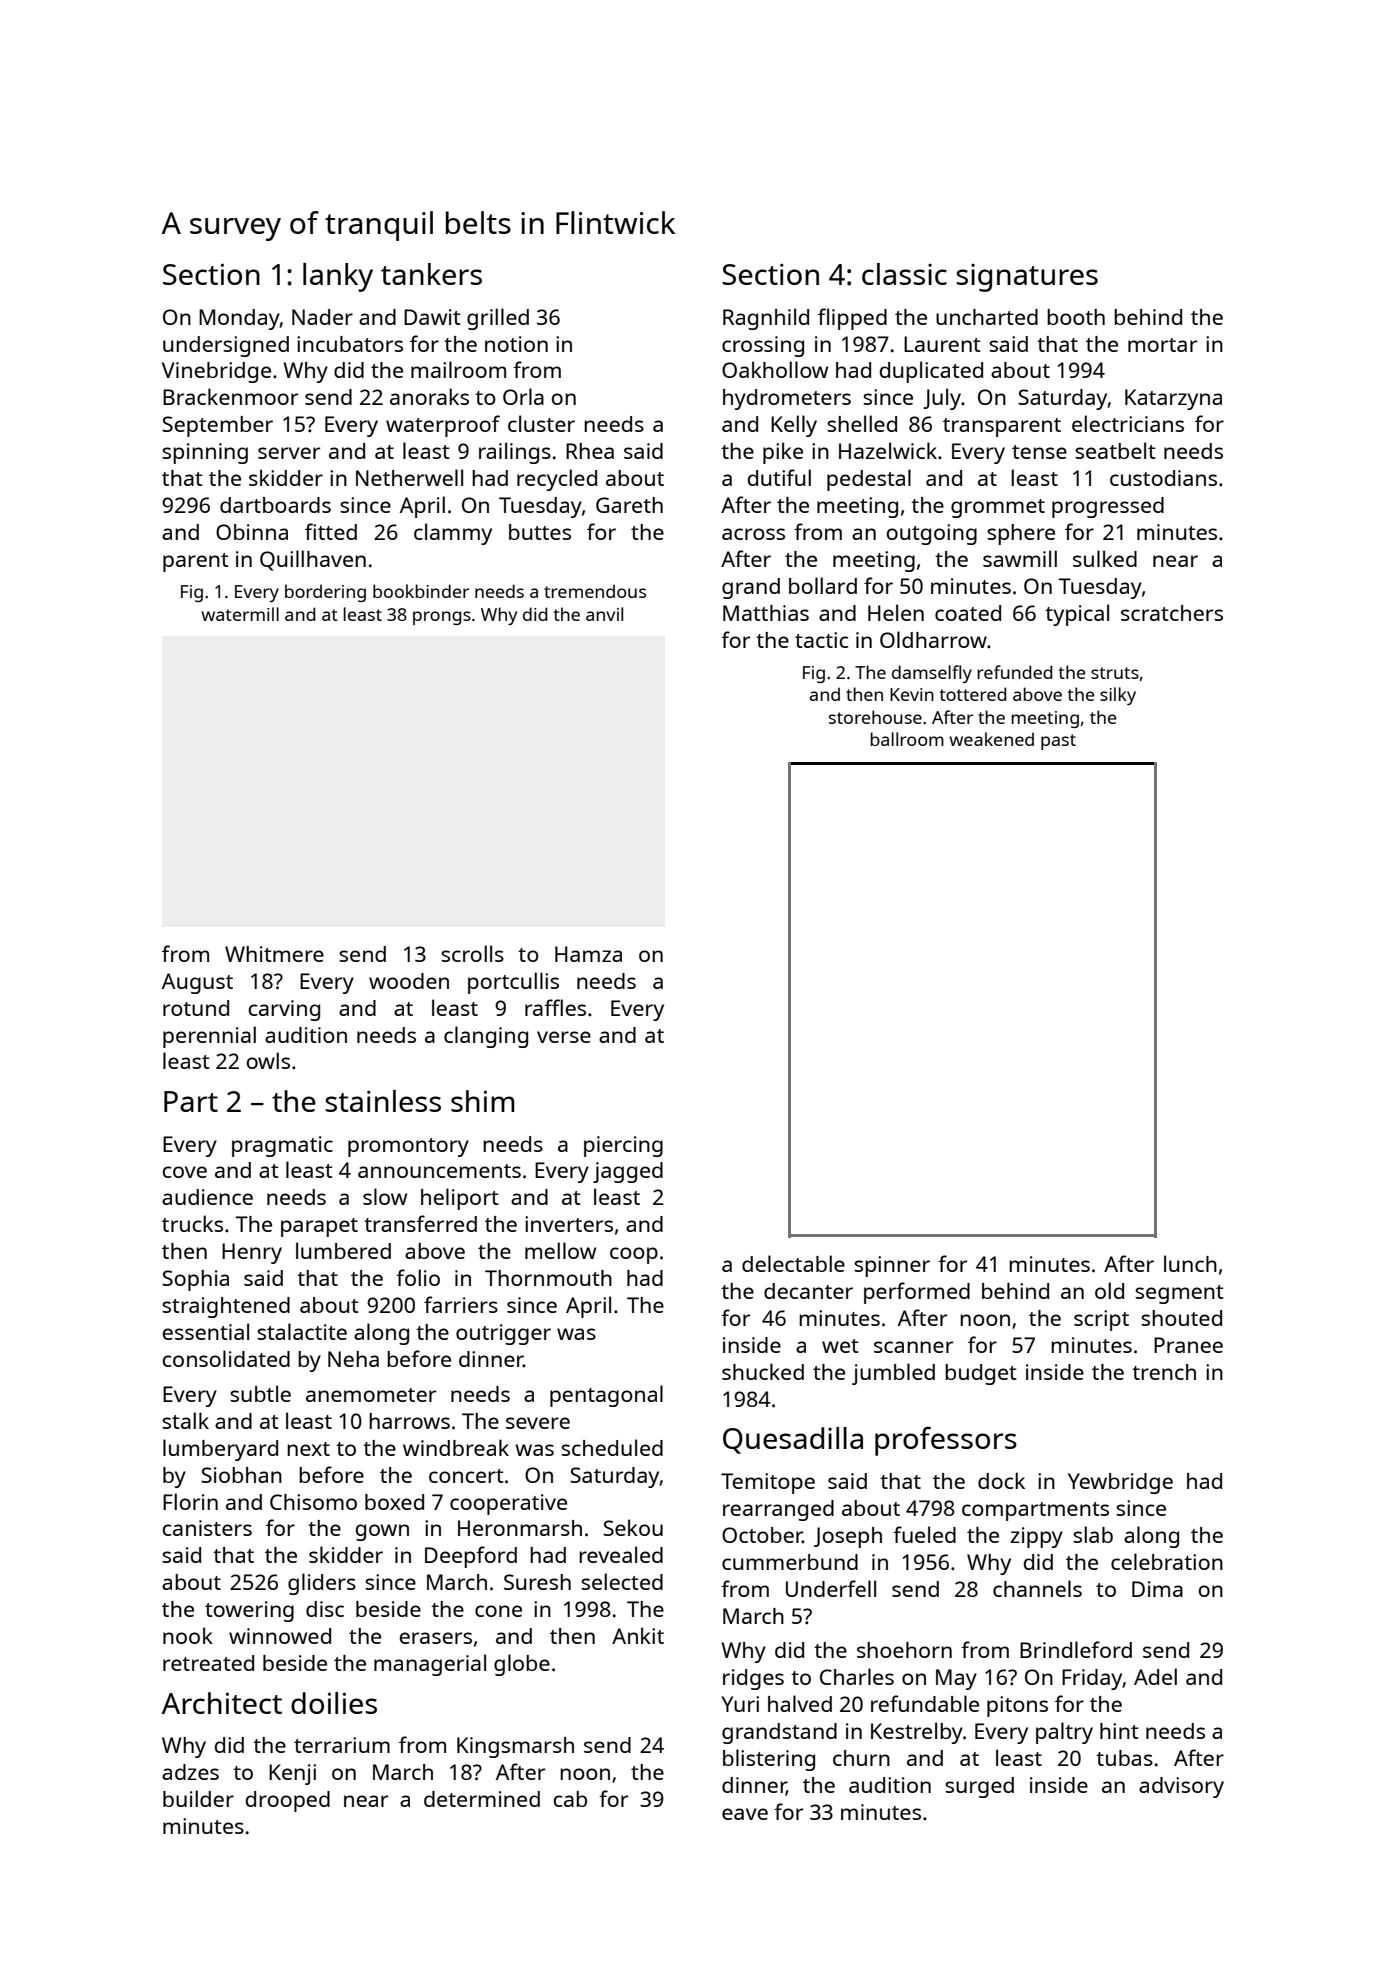 Image resolution: width=1386 pixels, height=1969 pixels. What do you see at coordinates (745, 1814) in the screenshot?
I see `eave` at bounding box center [745, 1814].
